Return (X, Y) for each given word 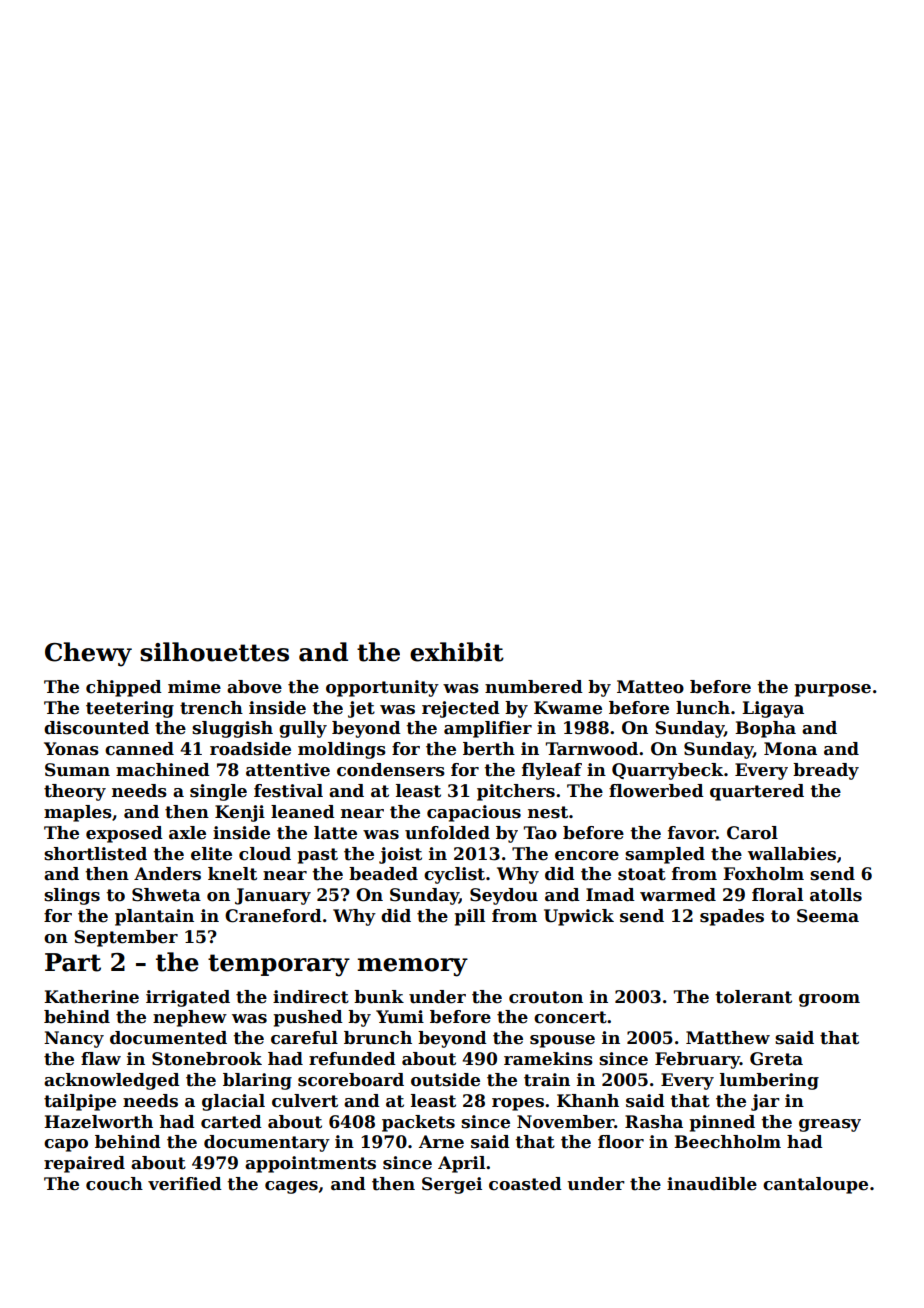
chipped (124, 688)
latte (335, 833)
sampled (665, 855)
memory (412, 967)
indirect (311, 997)
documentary (267, 1143)
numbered (534, 687)
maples (78, 813)
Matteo (650, 687)
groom (829, 1000)
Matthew (728, 1038)
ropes (518, 1104)
